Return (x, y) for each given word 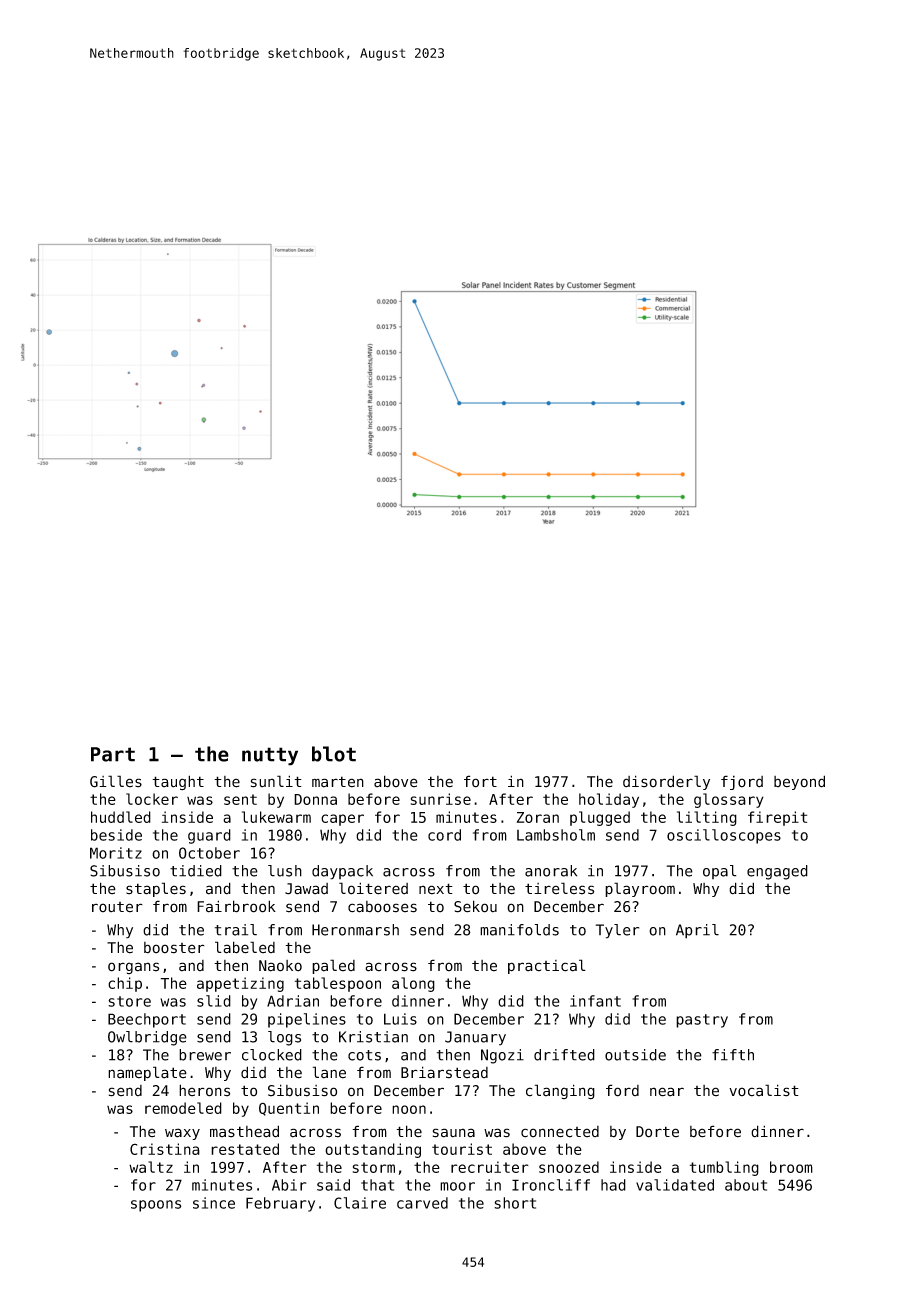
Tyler (617, 931)
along (413, 984)
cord (444, 835)
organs (133, 968)
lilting (707, 818)
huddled (121, 817)
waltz (151, 1167)
